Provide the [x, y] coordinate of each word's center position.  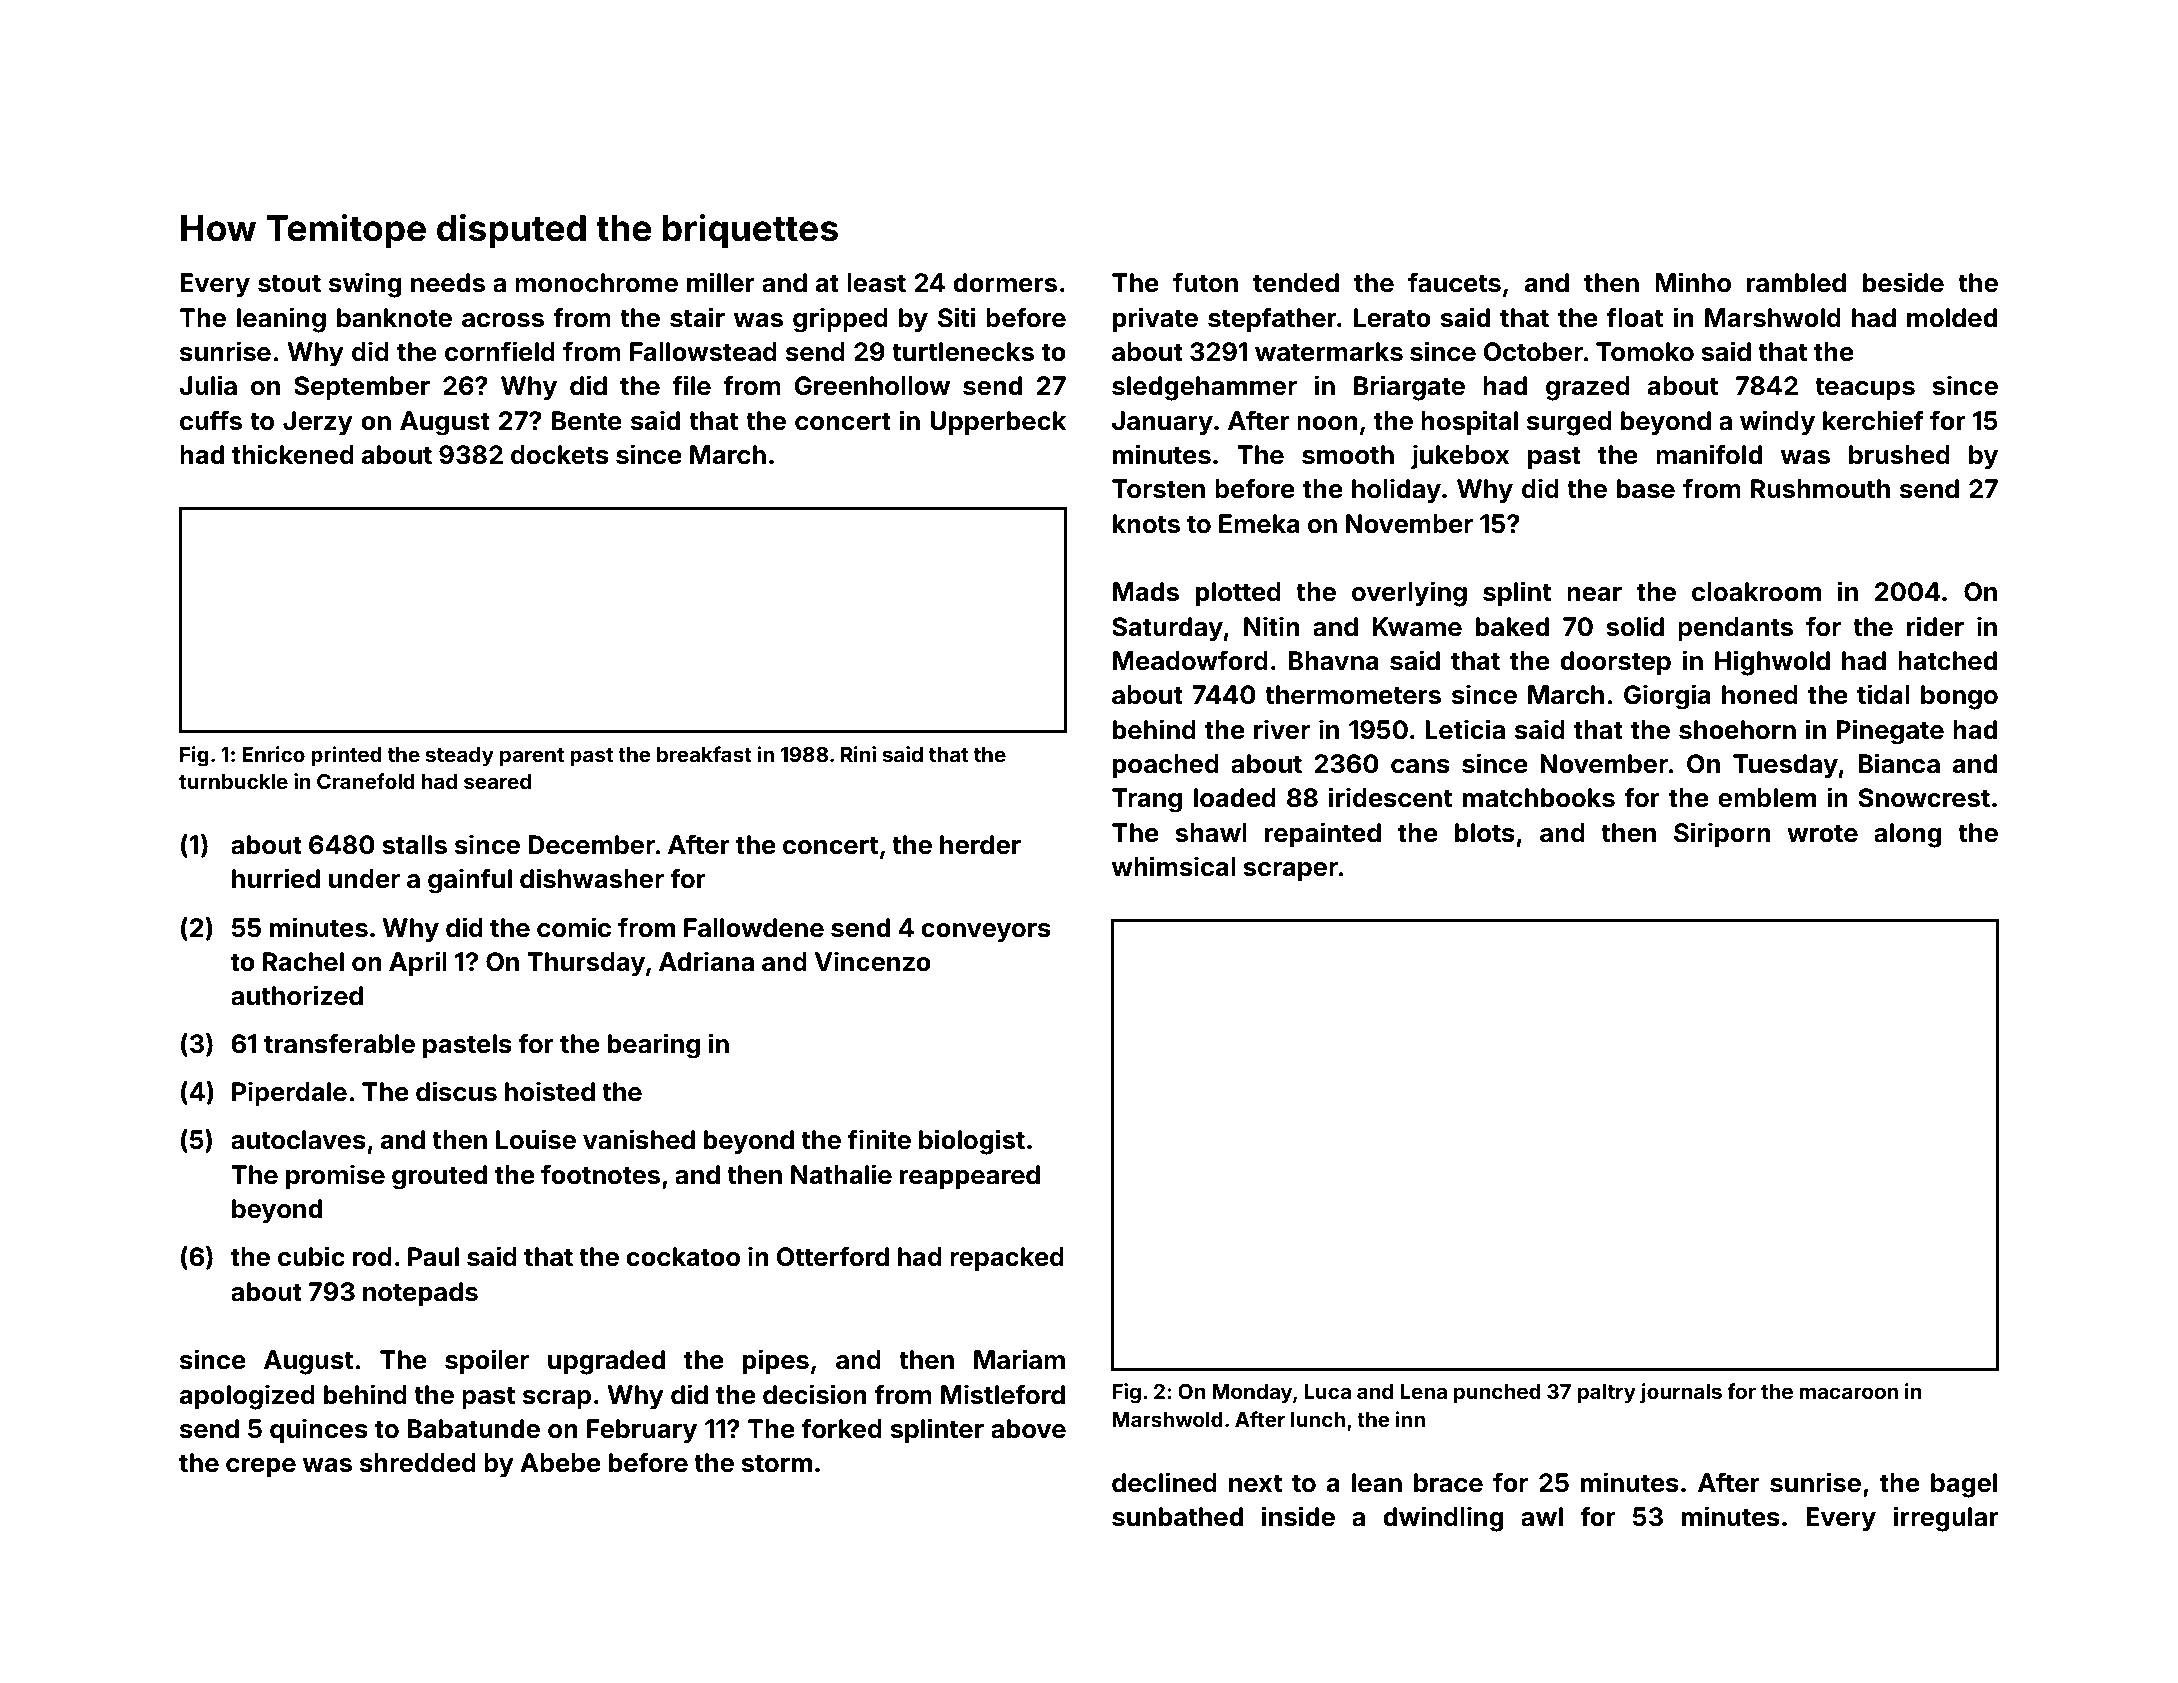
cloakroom [1756, 592]
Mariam [1019, 1359]
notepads [420, 1294]
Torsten [1158, 489]
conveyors [986, 933]
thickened [293, 454]
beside [1903, 282]
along [1908, 835]
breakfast [704, 754]
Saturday [1167, 629]
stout [289, 284]
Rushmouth [1820, 489]
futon [1205, 282]
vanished [639, 1139]
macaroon [1848, 1393]
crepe [261, 1467]
